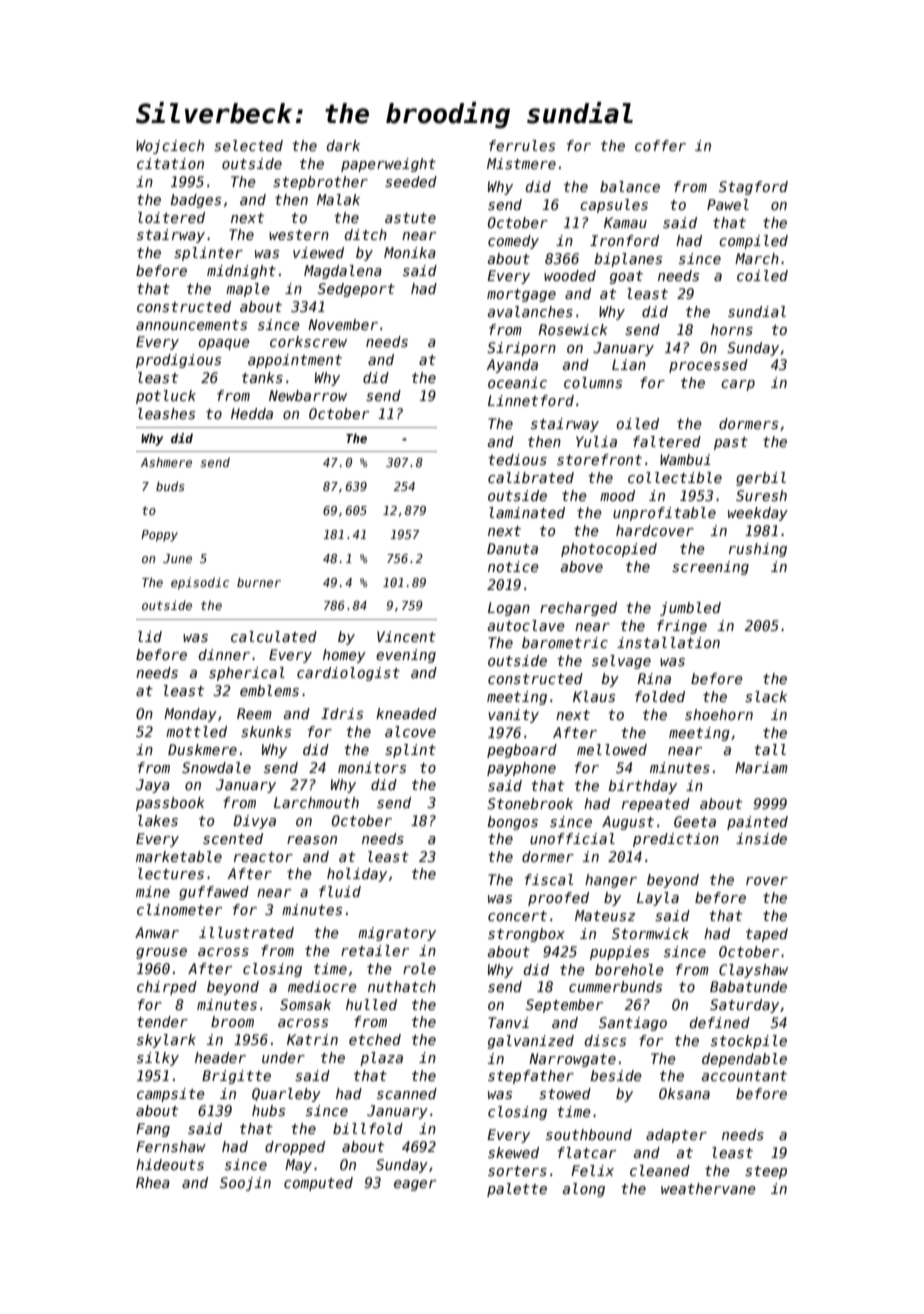 Image resolution: width=924 pixels, height=1314 pixels. Describe the element at coordinates (407, 1093) in the screenshot. I see `scanned` at that location.
